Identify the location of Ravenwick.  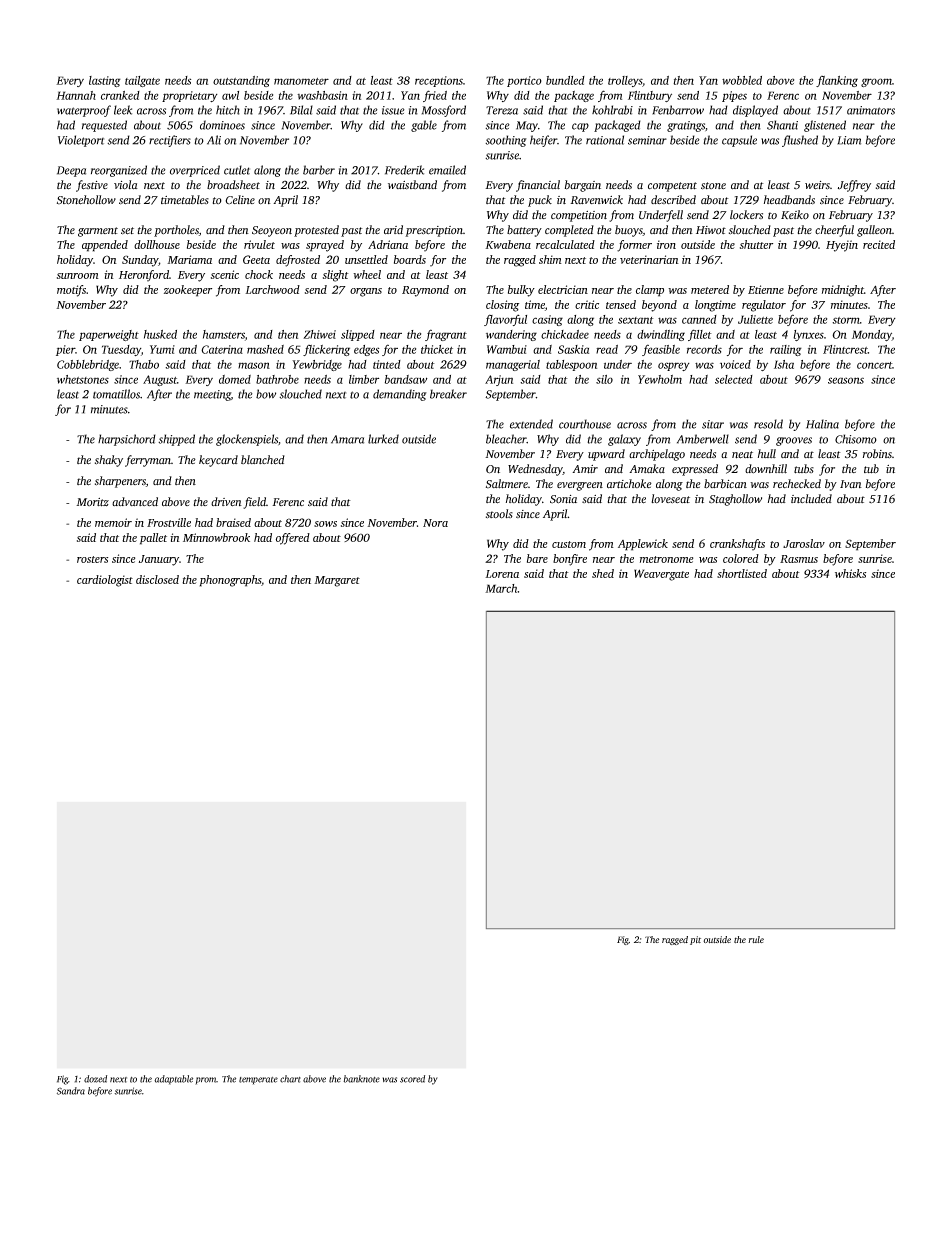
(596, 200).
